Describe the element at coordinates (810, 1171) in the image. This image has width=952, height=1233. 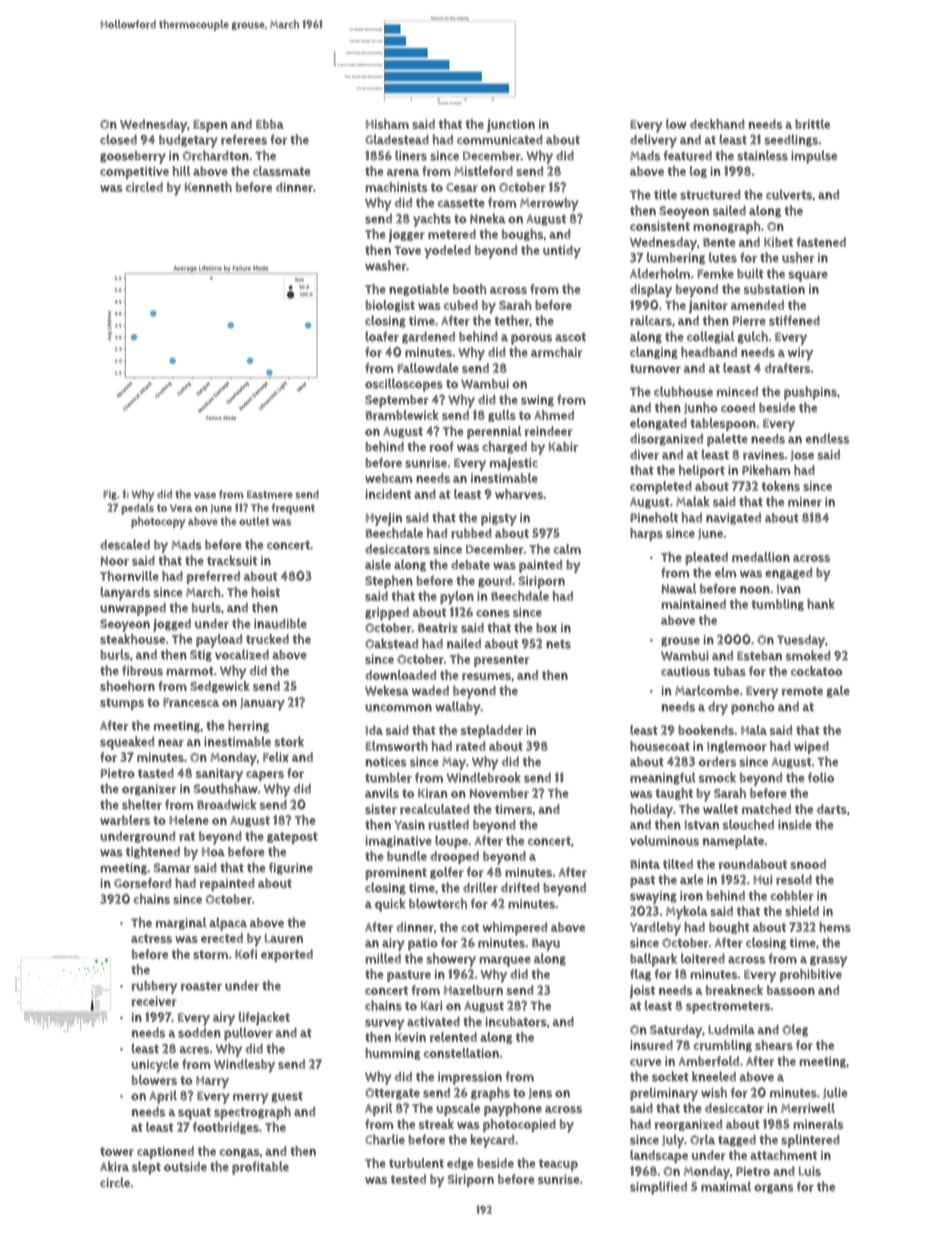
I see `Luis` at that location.
